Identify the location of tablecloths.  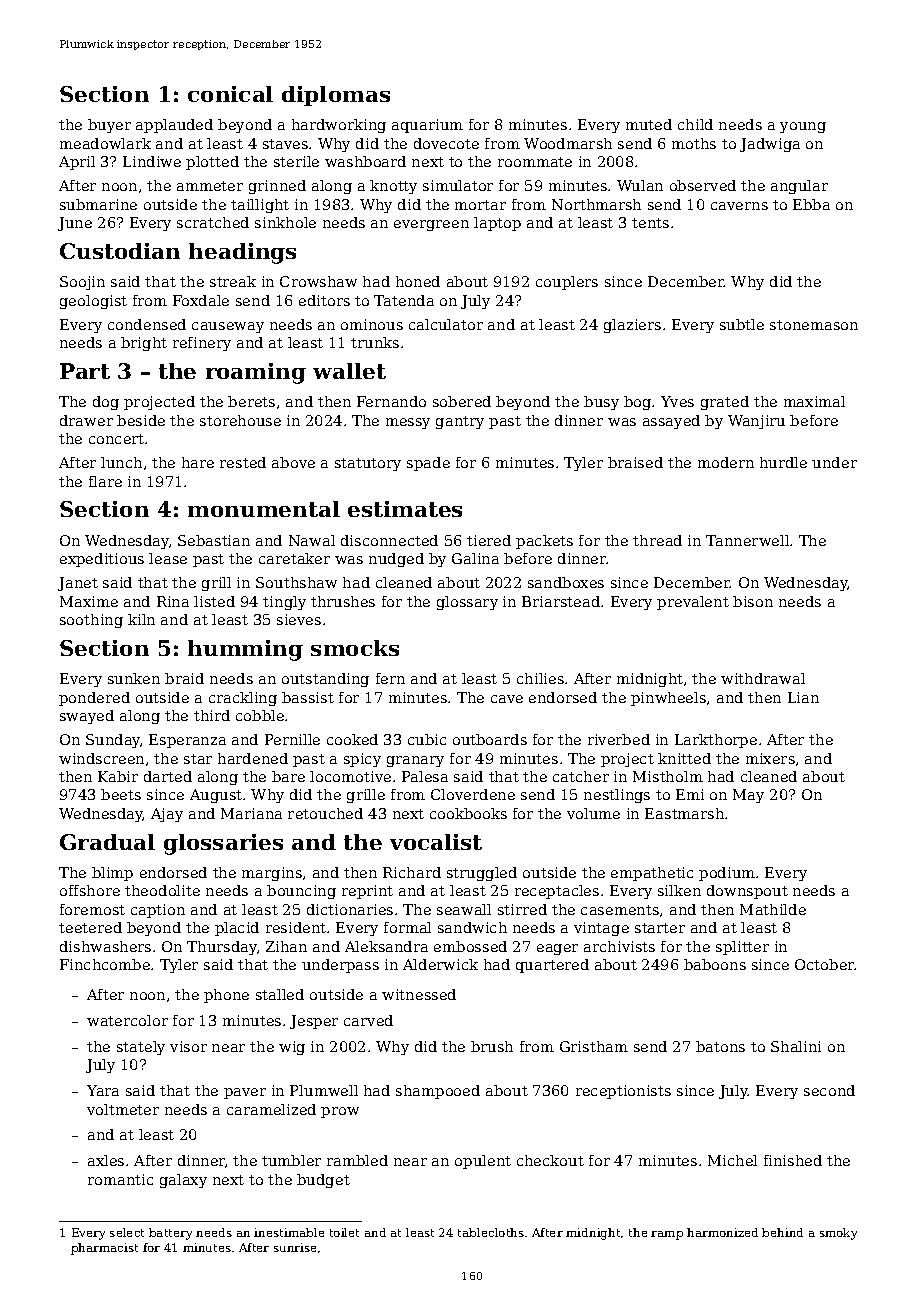
(491, 1232).
